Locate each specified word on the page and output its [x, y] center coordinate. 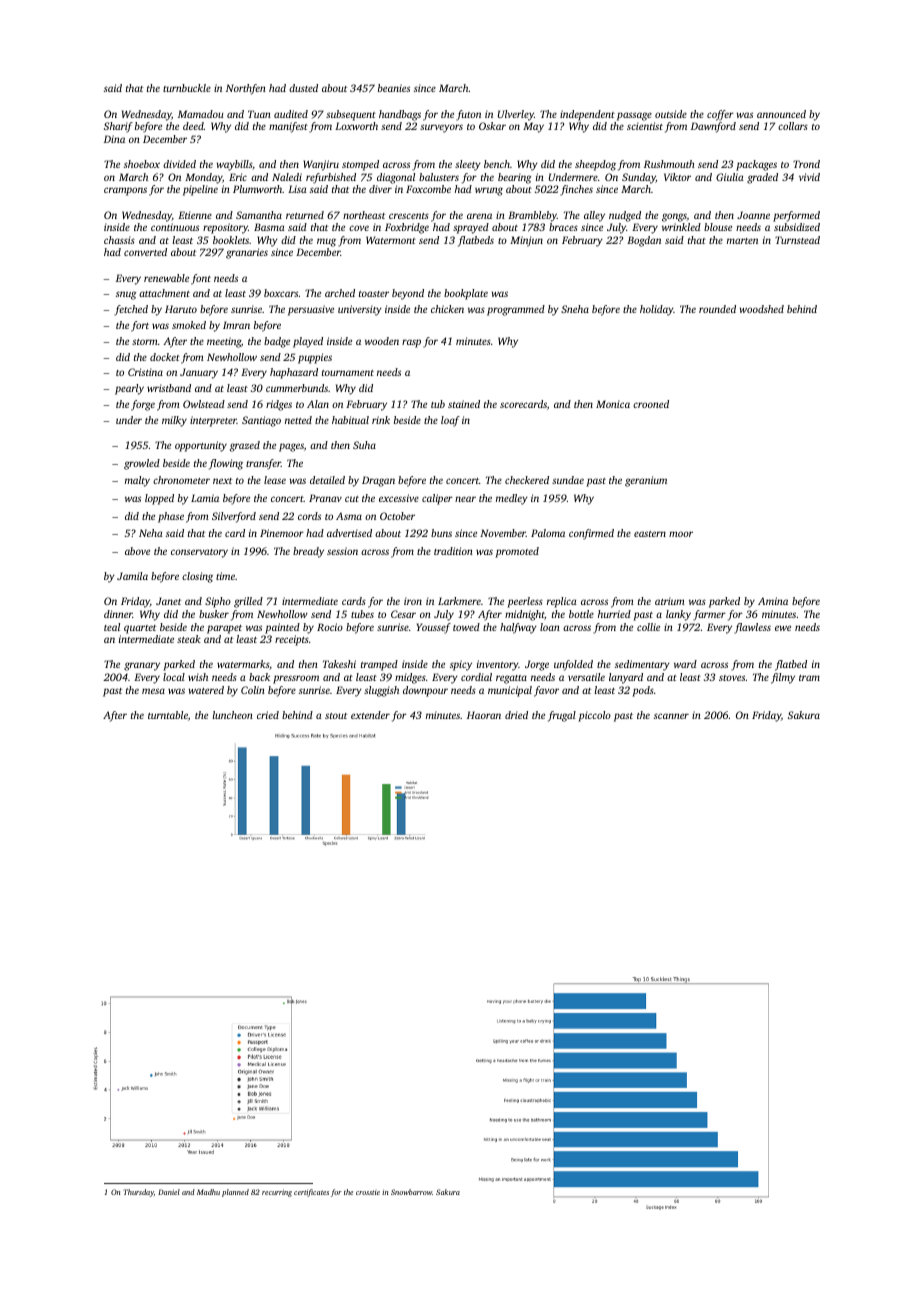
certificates [311, 1193]
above [137, 551]
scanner [671, 716]
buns [441, 533]
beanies [394, 88]
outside [671, 114]
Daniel [169, 1192]
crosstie [368, 1192]
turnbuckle [187, 88]
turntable [168, 715]
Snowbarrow [411, 1192]
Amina [773, 601]
